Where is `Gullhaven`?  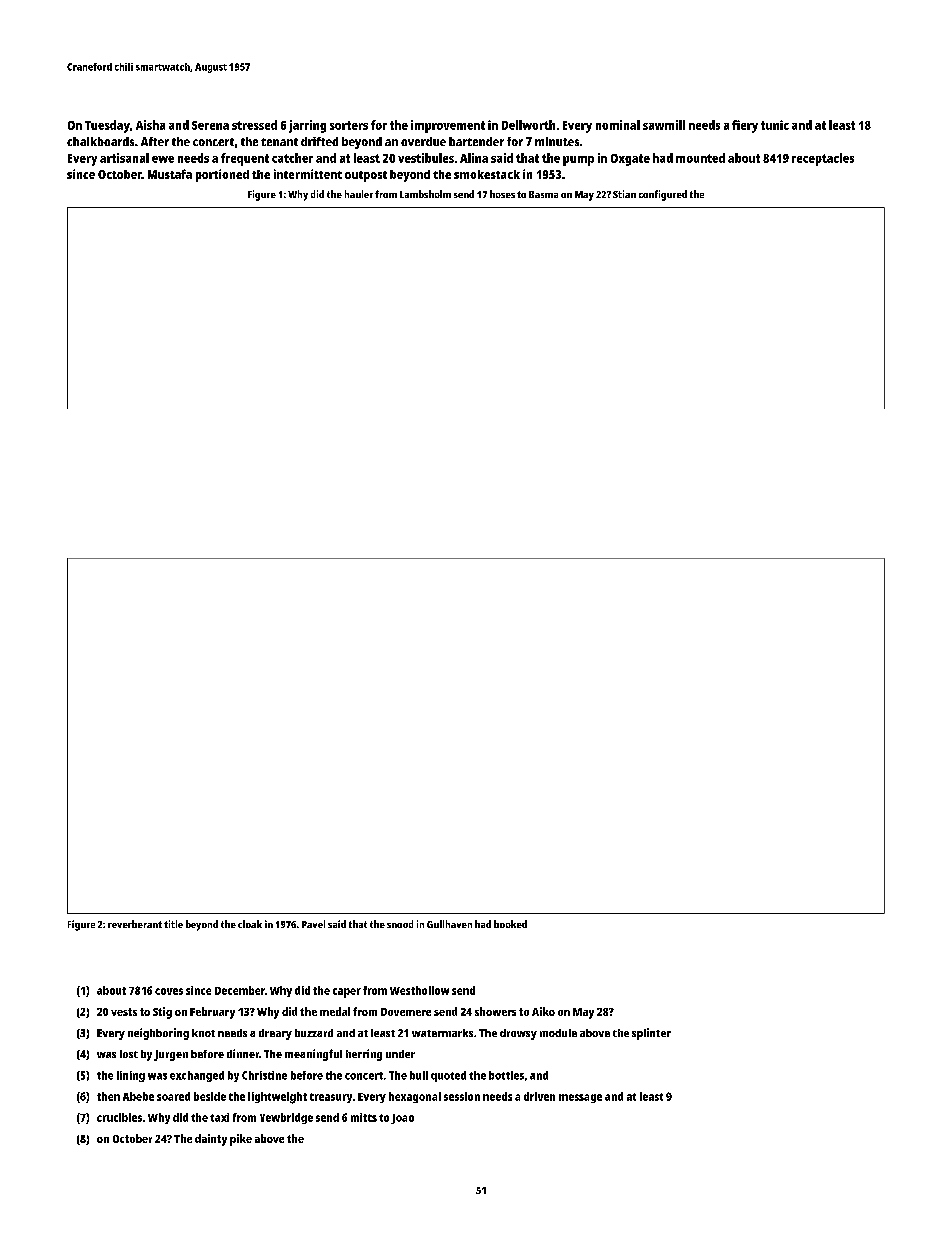 Gullhaven is located at coordinates (449, 924).
